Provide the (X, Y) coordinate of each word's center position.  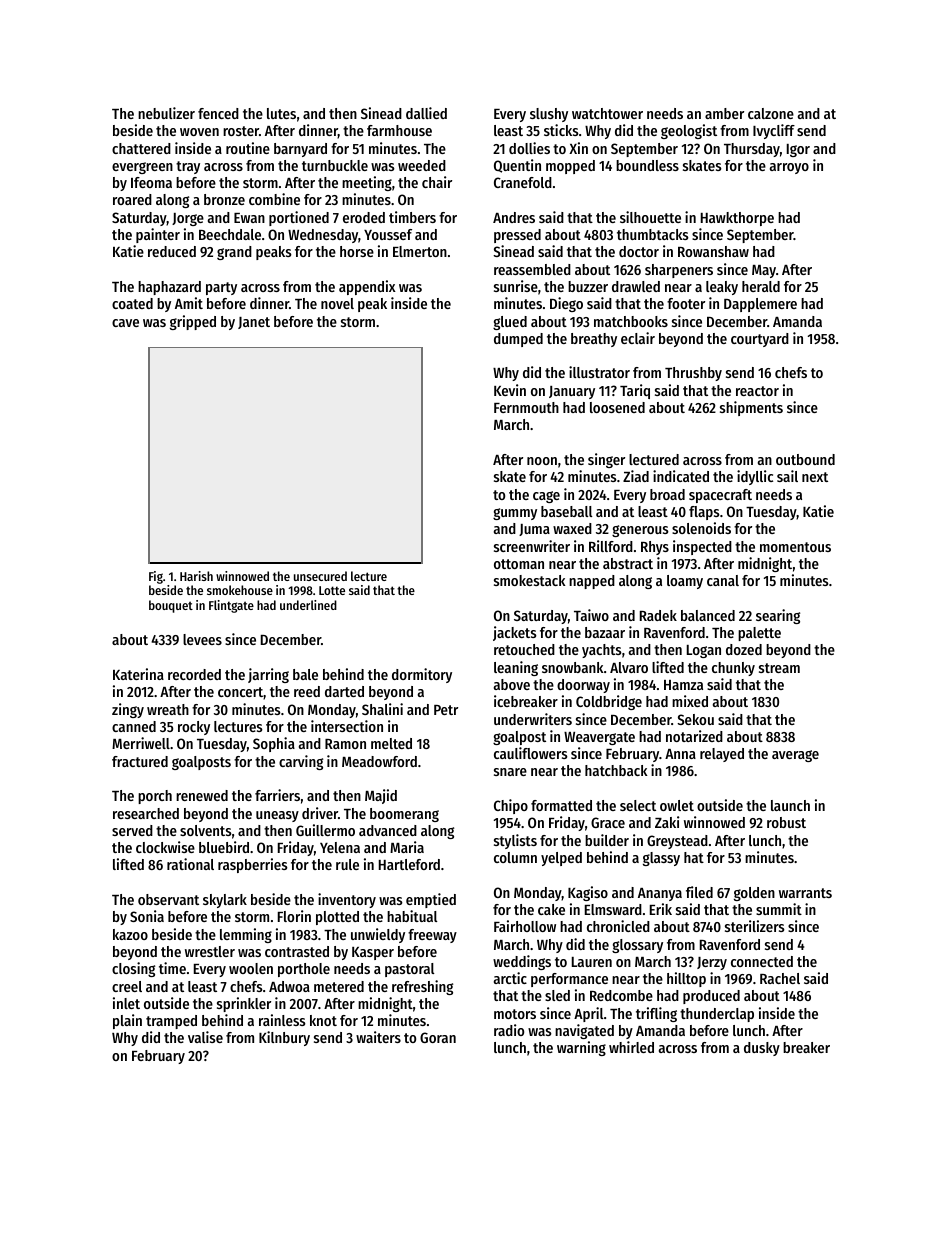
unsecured (320, 576)
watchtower (607, 113)
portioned (299, 218)
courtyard (760, 340)
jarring (268, 675)
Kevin (510, 390)
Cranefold (523, 182)
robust (786, 822)
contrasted (297, 951)
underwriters (533, 719)
